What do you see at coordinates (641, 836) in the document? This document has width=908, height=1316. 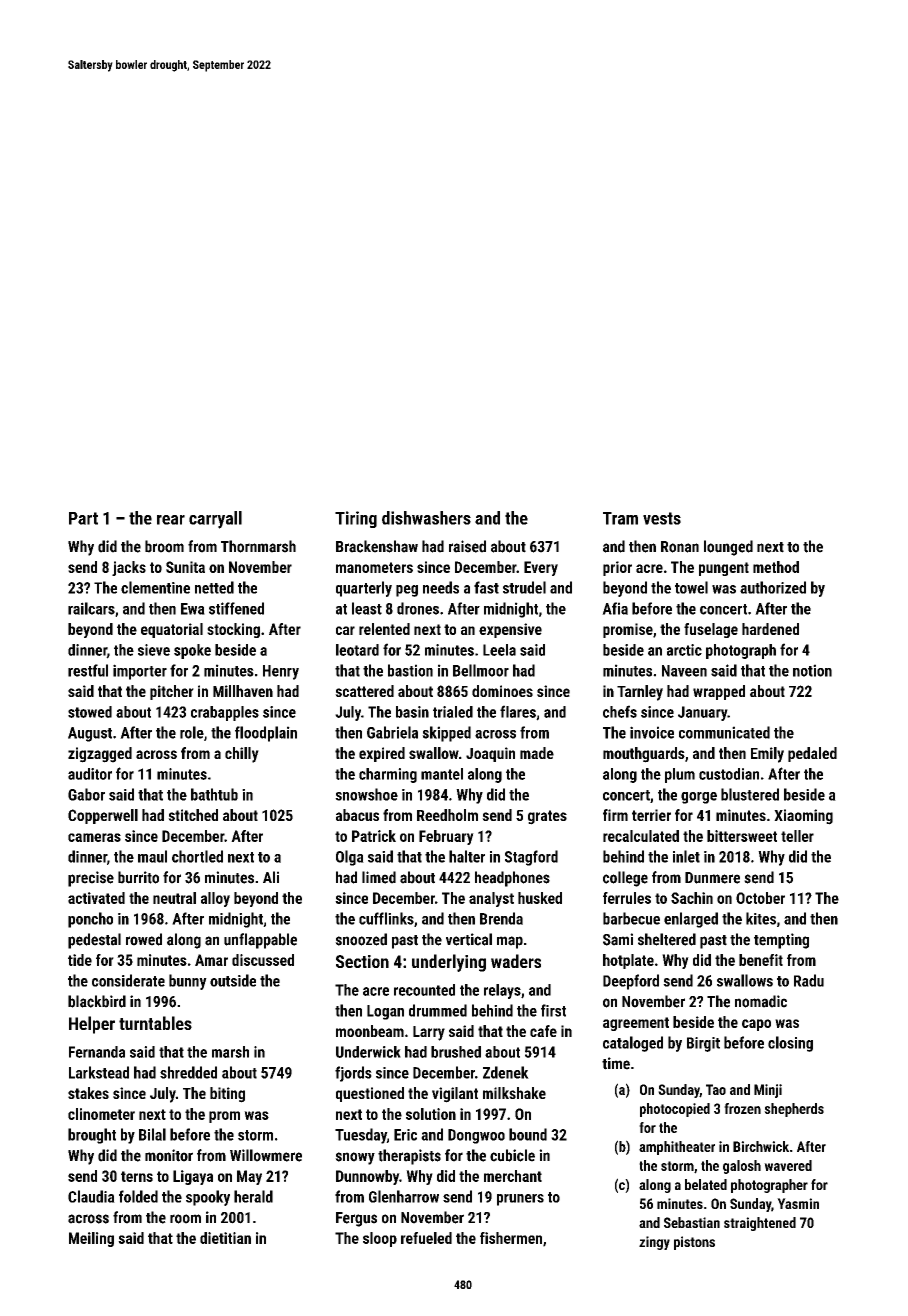 I see `recalculated` at bounding box center [641, 836].
